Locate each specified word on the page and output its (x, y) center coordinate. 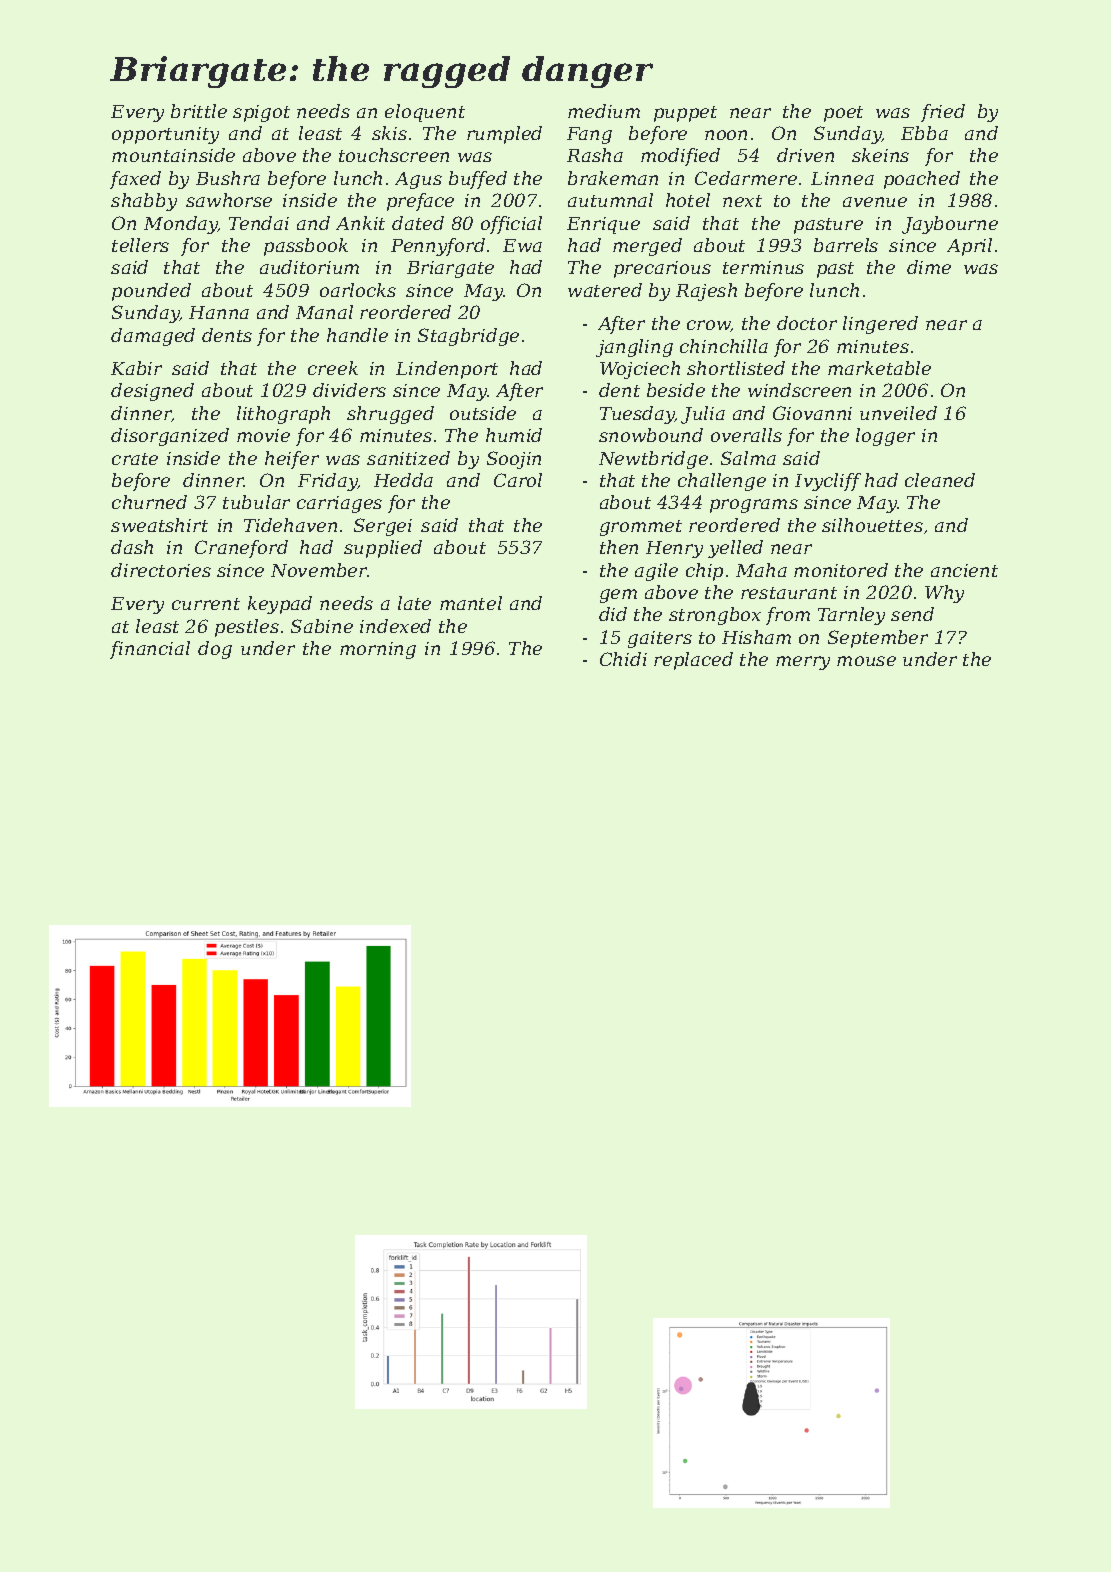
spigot (261, 113)
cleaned (940, 480)
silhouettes (872, 525)
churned (149, 502)
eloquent (425, 113)
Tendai (259, 223)
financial (150, 650)
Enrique (603, 225)
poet (843, 114)
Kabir (136, 368)
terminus (763, 267)
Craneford (241, 549)
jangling (634, 348)
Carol (518, 480)
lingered (880, 325)
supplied (383, 549)
